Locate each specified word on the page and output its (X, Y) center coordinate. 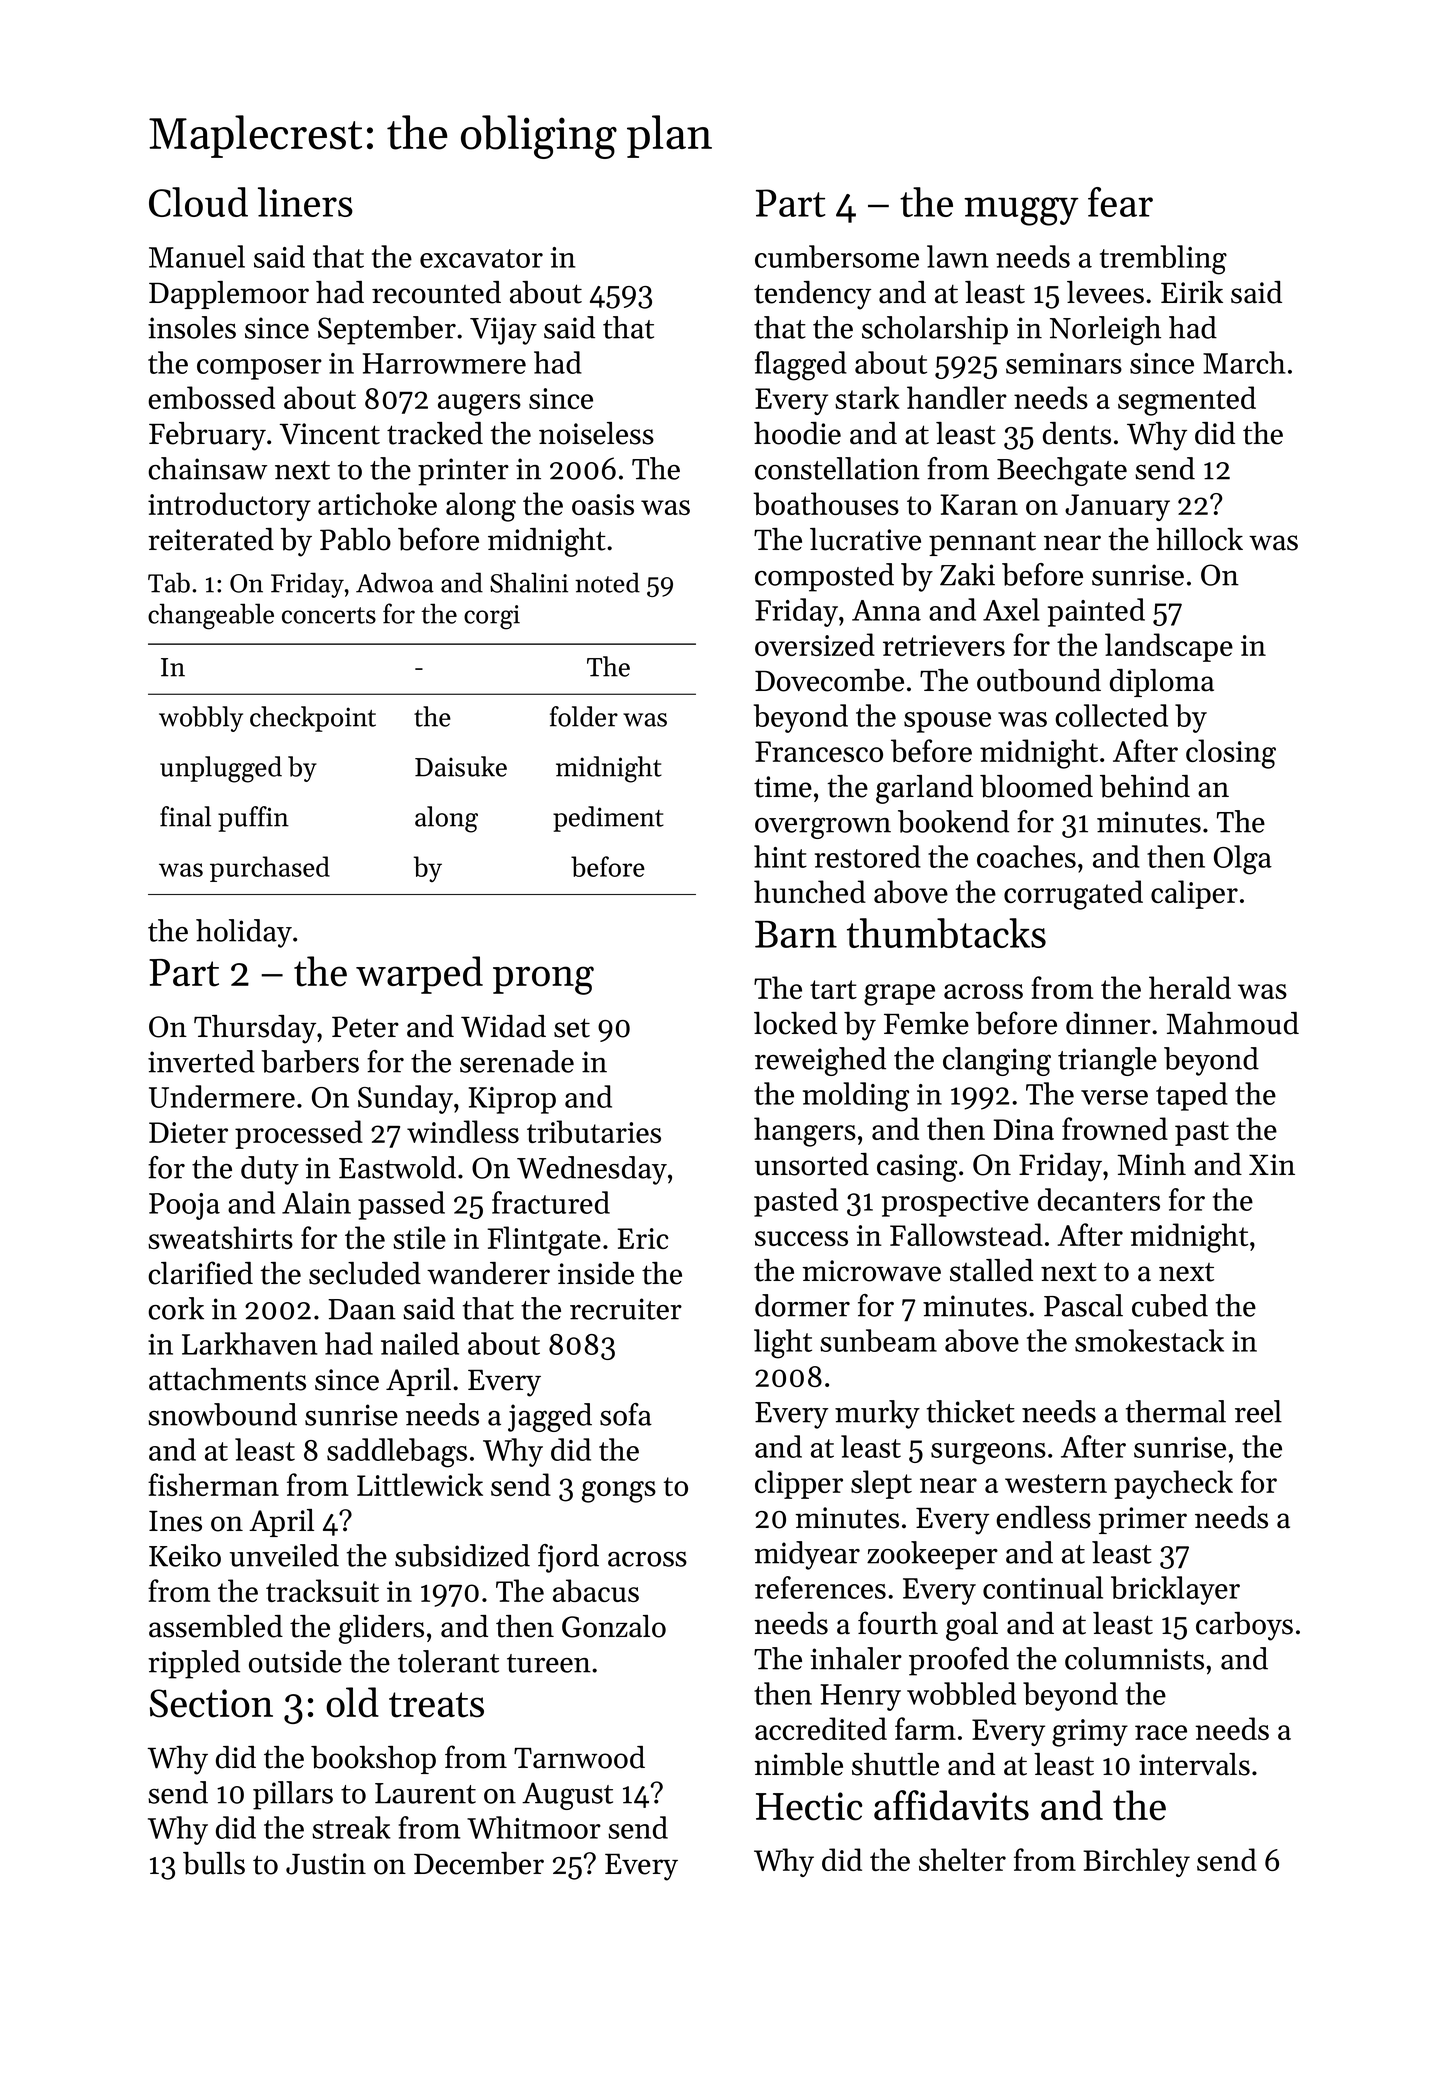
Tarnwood (579, 1757)
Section (211, 1703)
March (1244, 362)
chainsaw (207, 468)
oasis (603, 504)
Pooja (184, 1206)
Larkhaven (249, 1343)
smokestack (1149, 1340)
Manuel (197, 256)
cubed (1170, 1305)
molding (856, 1097)
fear (1120, 202)
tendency (812, 295)
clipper (799, 1484)
